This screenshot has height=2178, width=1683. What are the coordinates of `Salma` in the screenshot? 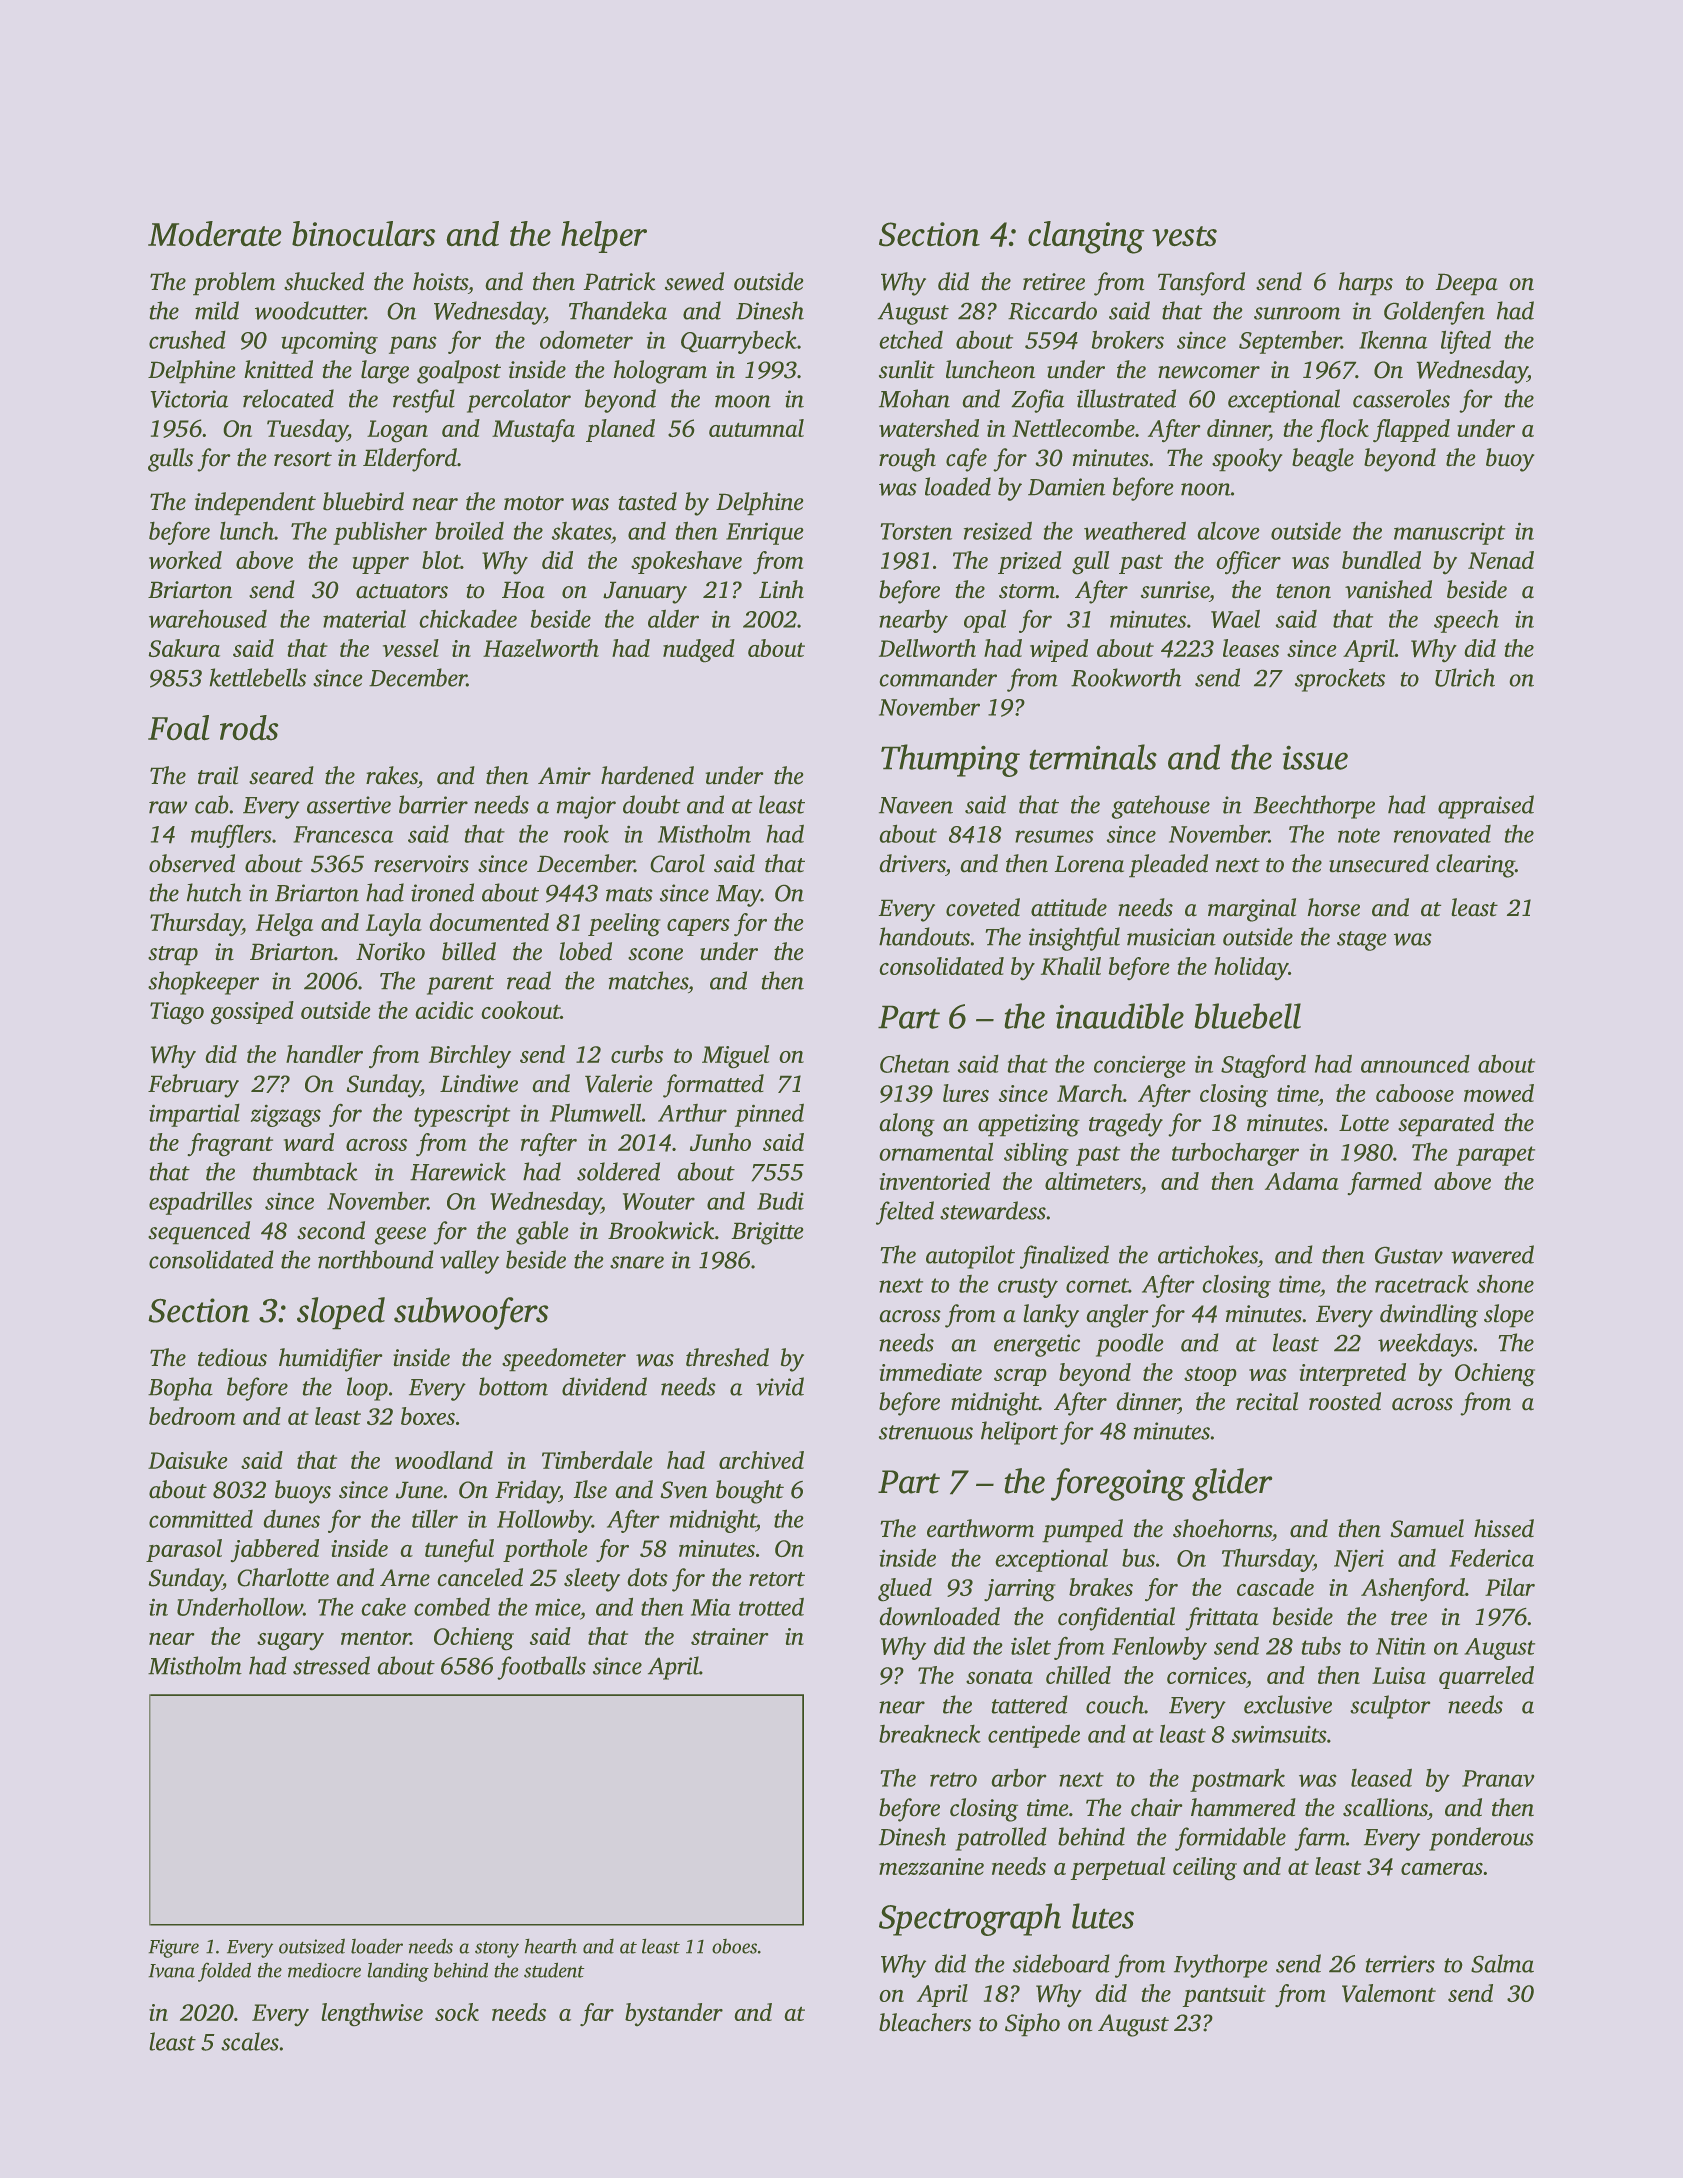 It's located at (1502, 1963).
